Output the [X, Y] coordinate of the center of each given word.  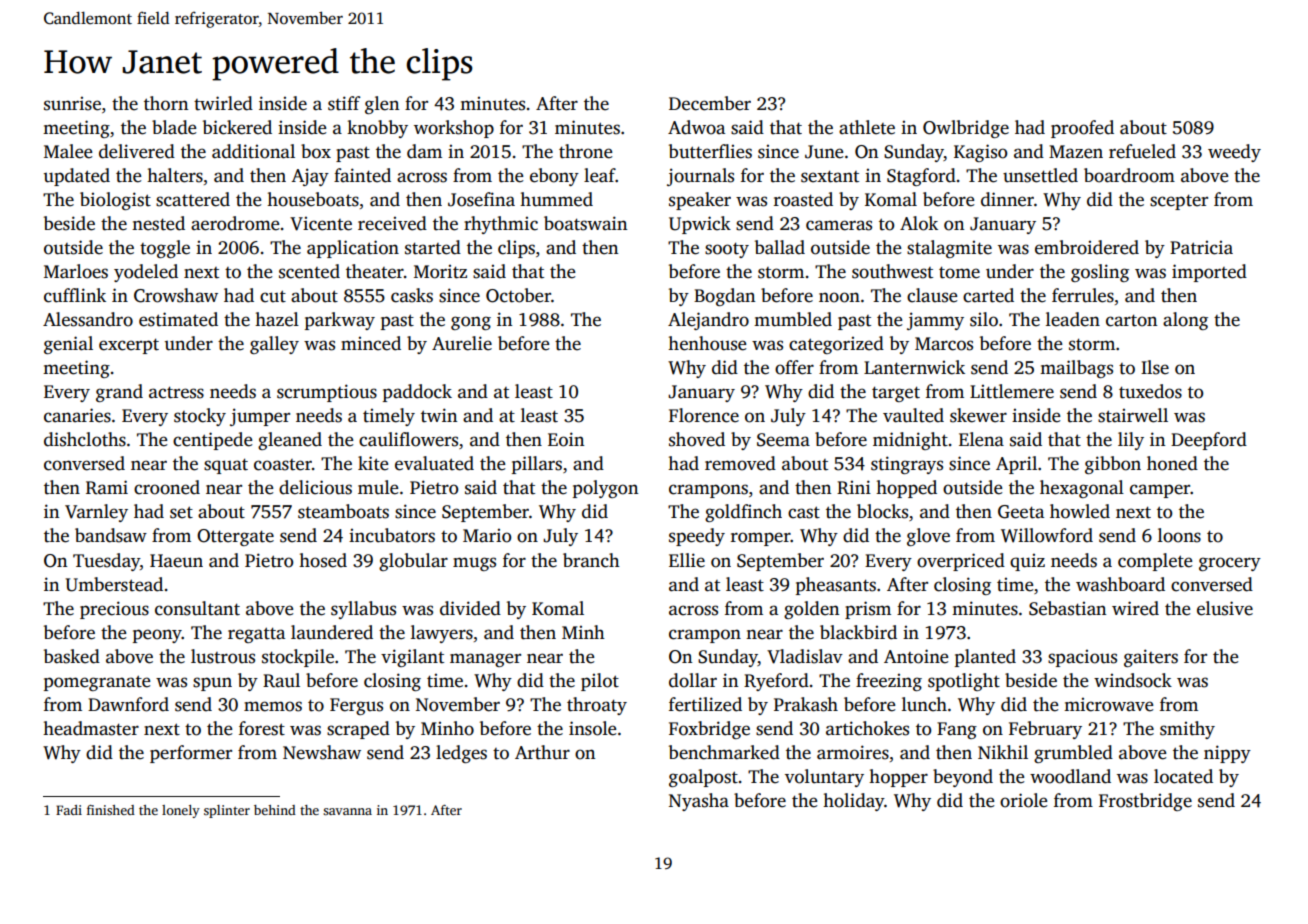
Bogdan [724, 297]
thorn [166, 103]
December [710, 103]
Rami [107, 487]
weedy [1234, 153]
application [353, 249]
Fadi [69, 810]
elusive [1225, 608]
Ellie [687, 560]
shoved [697, 439]
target [896, 394]
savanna [347, 811]
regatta [256, 635]
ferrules [1083, 295]
